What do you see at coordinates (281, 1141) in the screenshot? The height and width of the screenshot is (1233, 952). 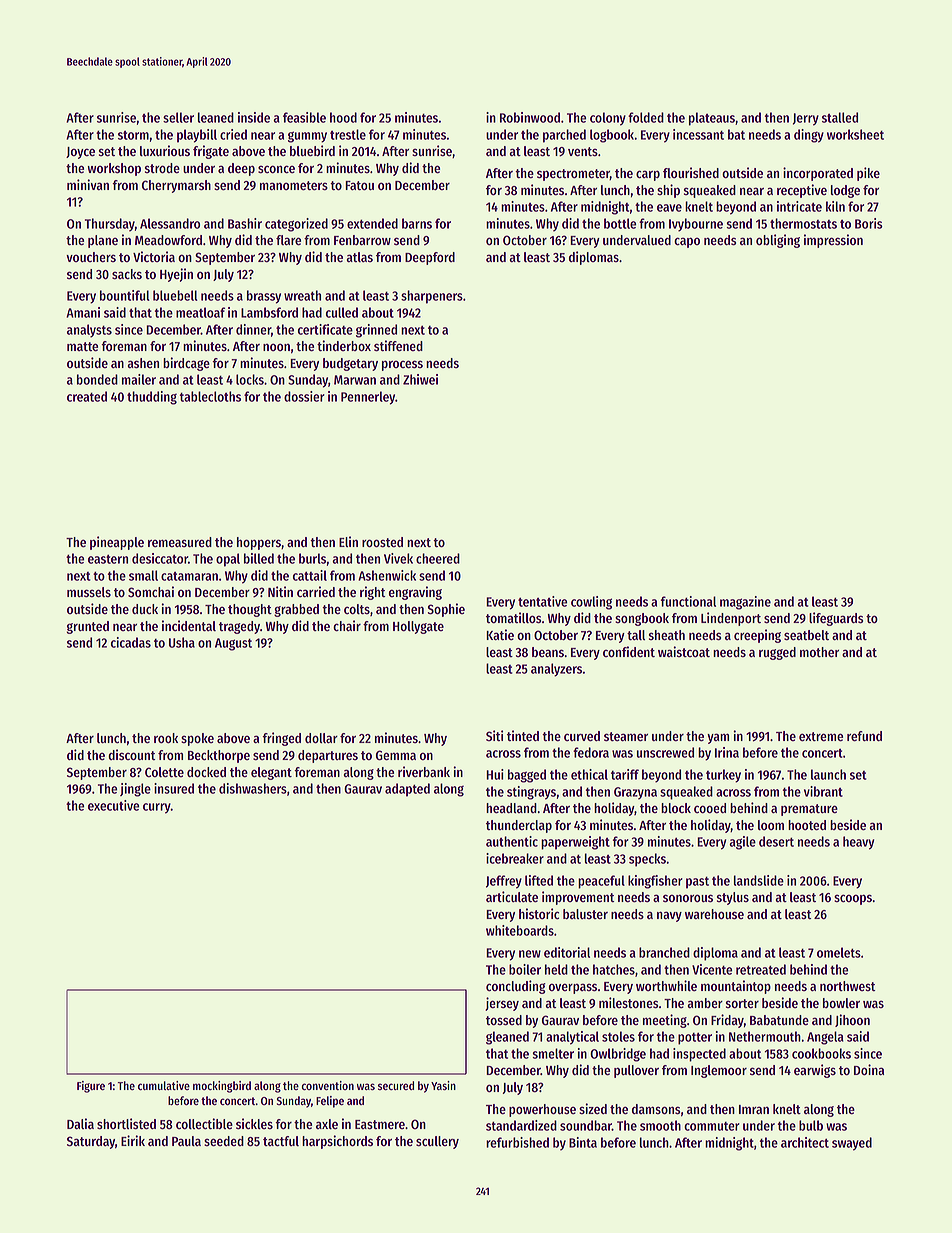 I see `tactful` at bounding box center [281, 1141].
